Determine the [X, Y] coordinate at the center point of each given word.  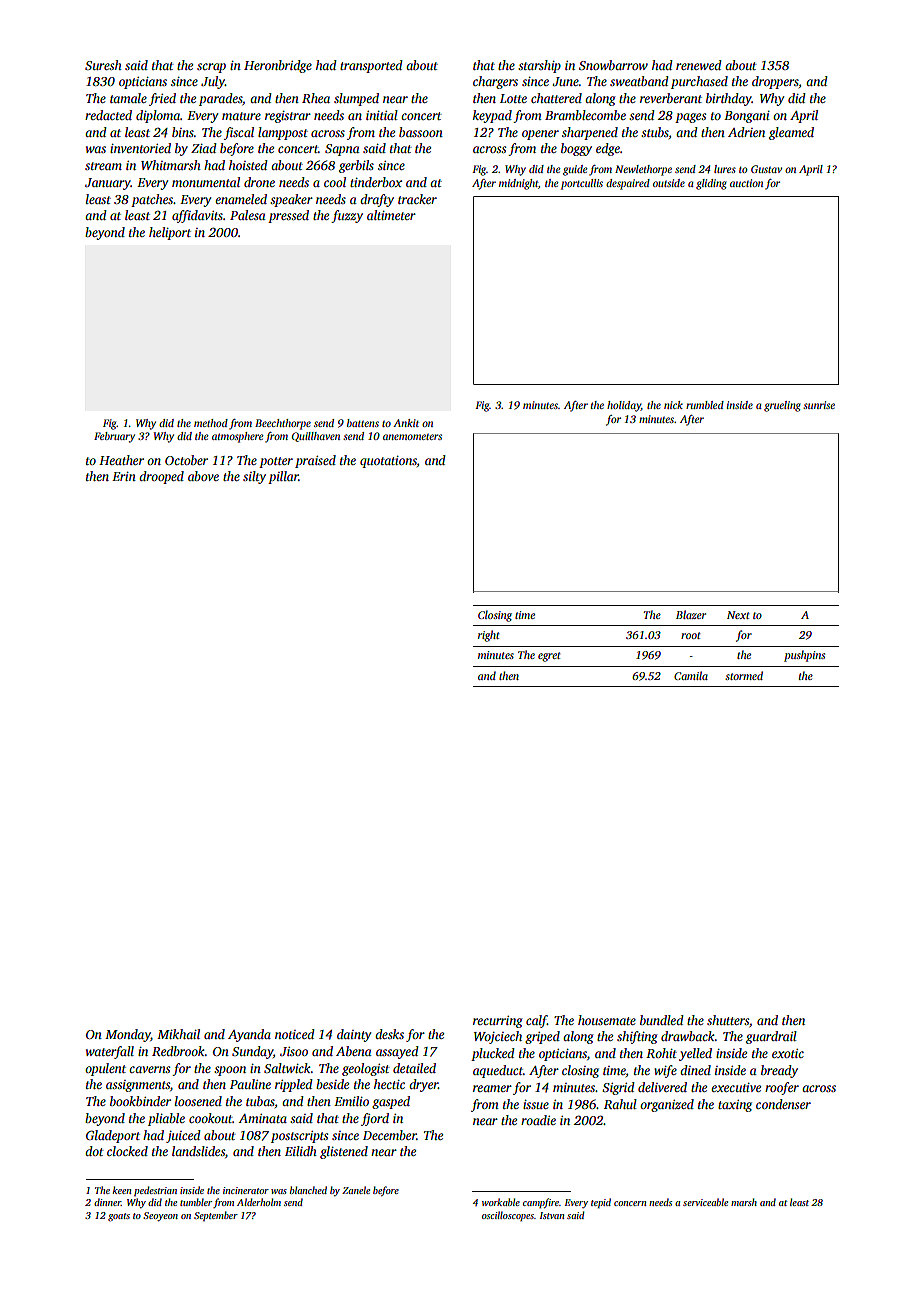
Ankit [406, 423]
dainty [354, 1035]
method [211, 423]
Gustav [766, 169]
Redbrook [178, 1051]
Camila [691, 675]
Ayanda [249, 1035]
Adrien [746, 132]
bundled [662, 1020]
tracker [417, 199]
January [108, 184]
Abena [354, 1051]
